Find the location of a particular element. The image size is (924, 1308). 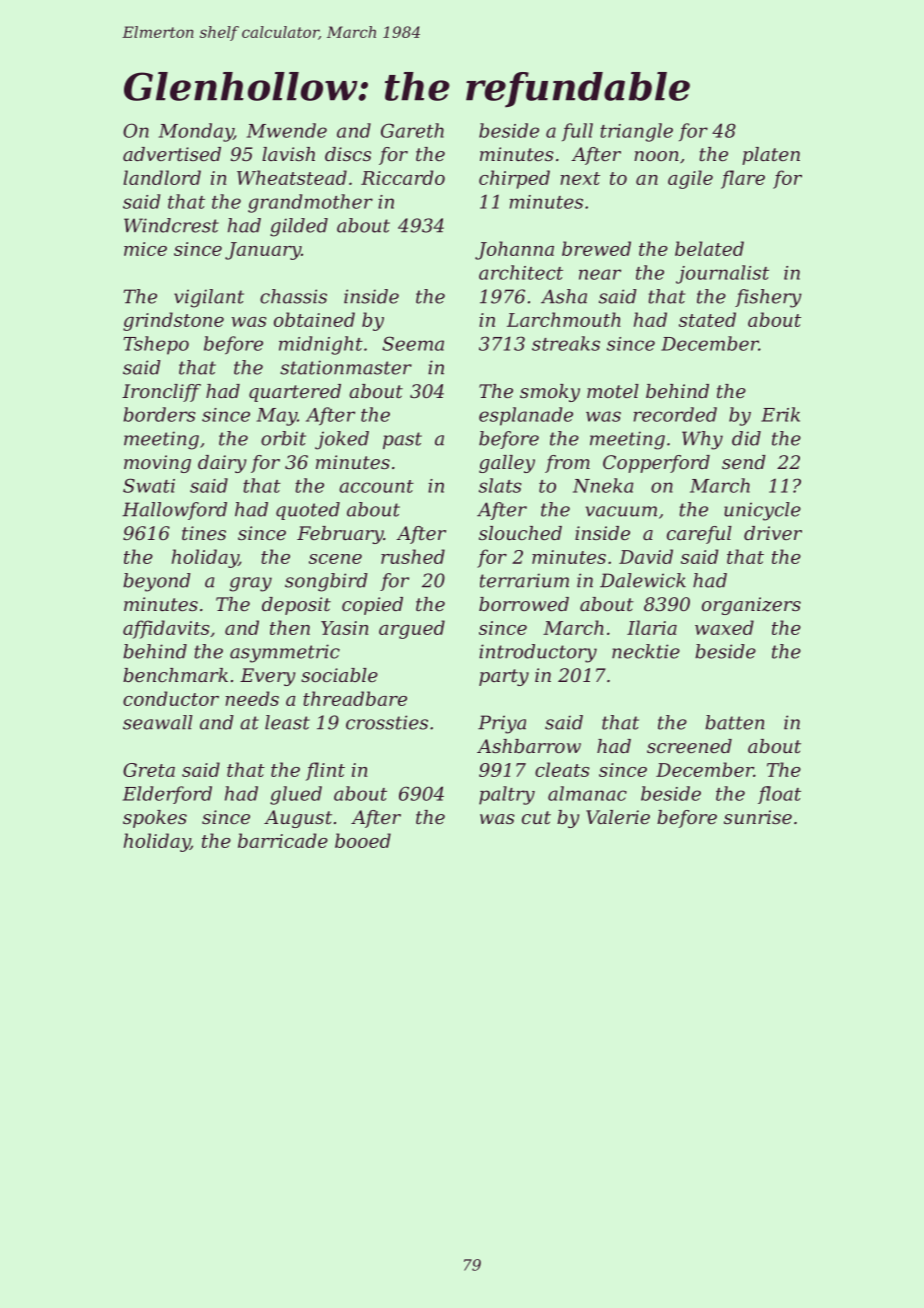

Ilaria is located at coordinates (652, 627).
